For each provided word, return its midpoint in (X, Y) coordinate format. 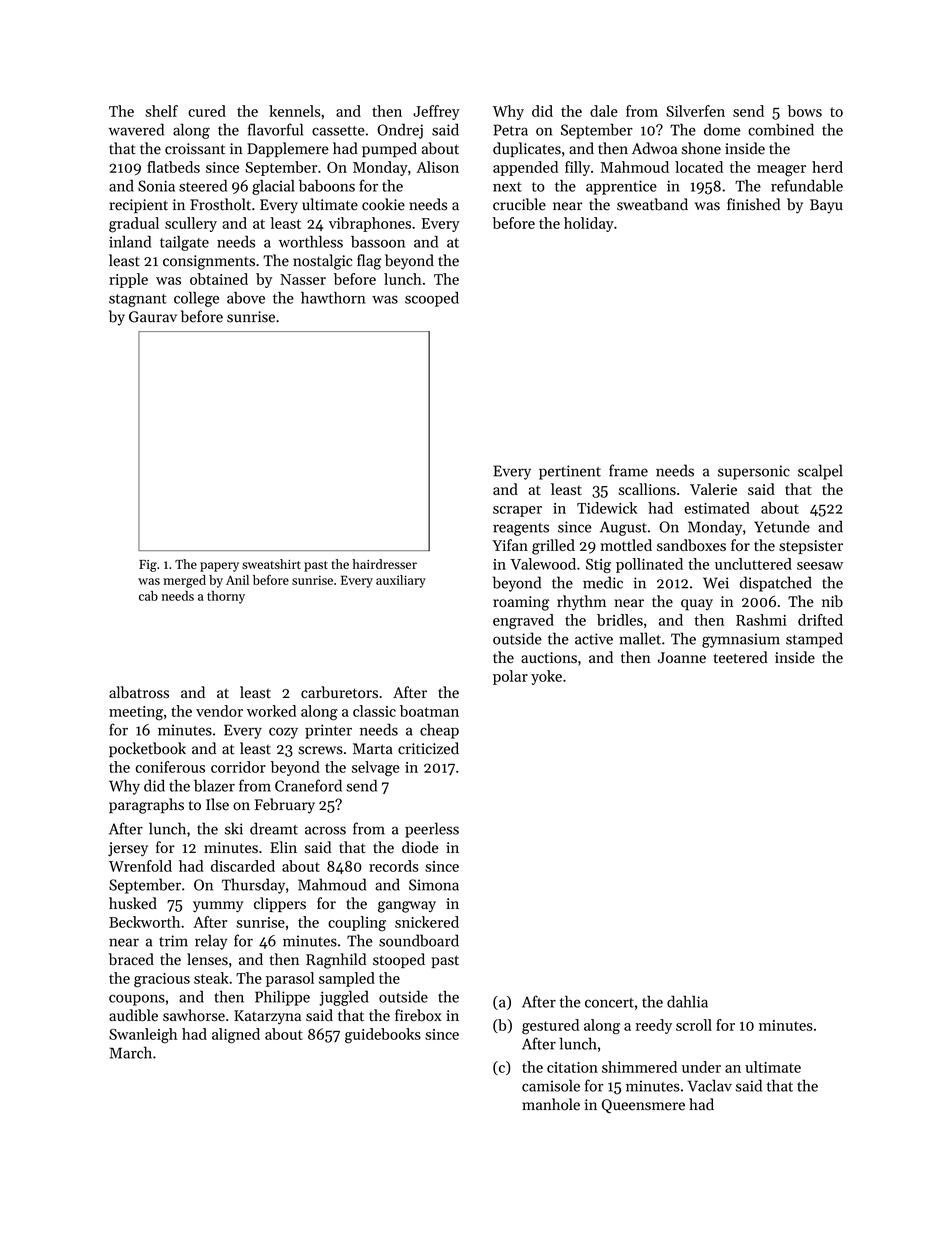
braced (131, 959)
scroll (694, 1025)
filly (577, 168)
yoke (546, 677)
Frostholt (220, 204)
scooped (432, 299)
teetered (741, 657)
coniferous (170, 767)
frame (628, 470)
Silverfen (695, 111)
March (130, 1052)
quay (697, 605)
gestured (550, 1027)
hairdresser (385, 564)
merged (185, 581)
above (246, 298)
